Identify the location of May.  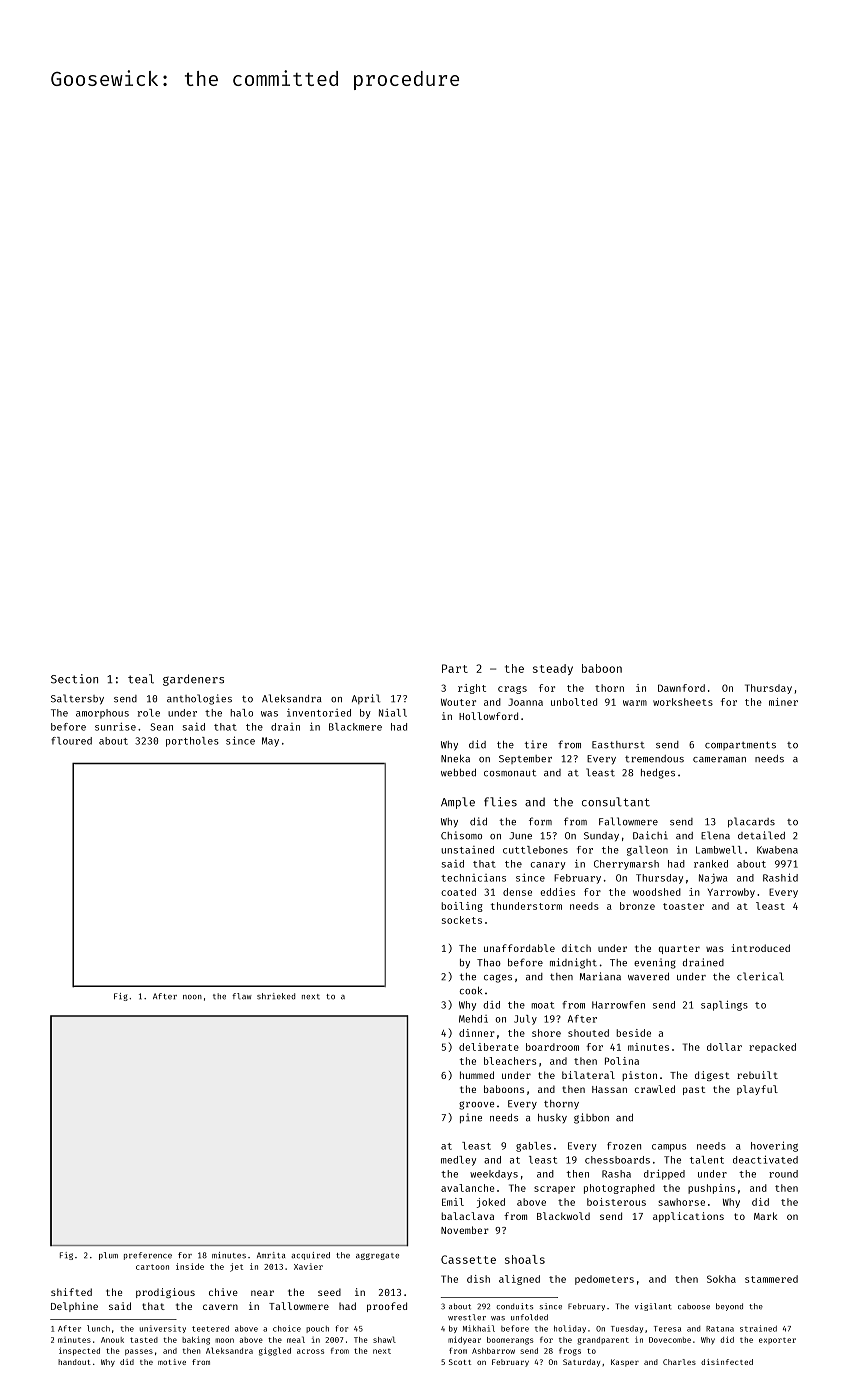
(270, 742).
